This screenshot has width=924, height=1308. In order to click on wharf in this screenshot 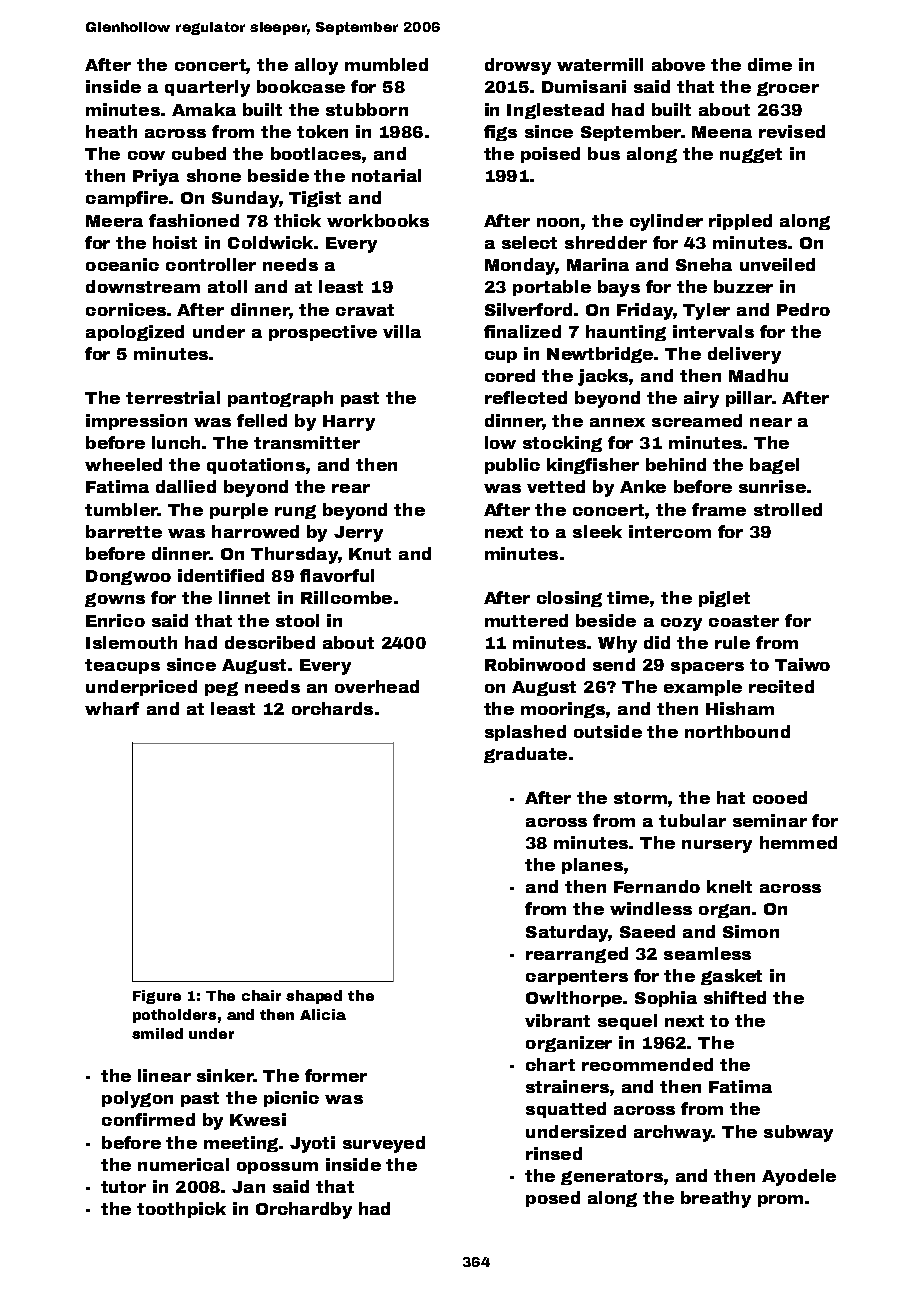, I will do `click(112, 708)`.
